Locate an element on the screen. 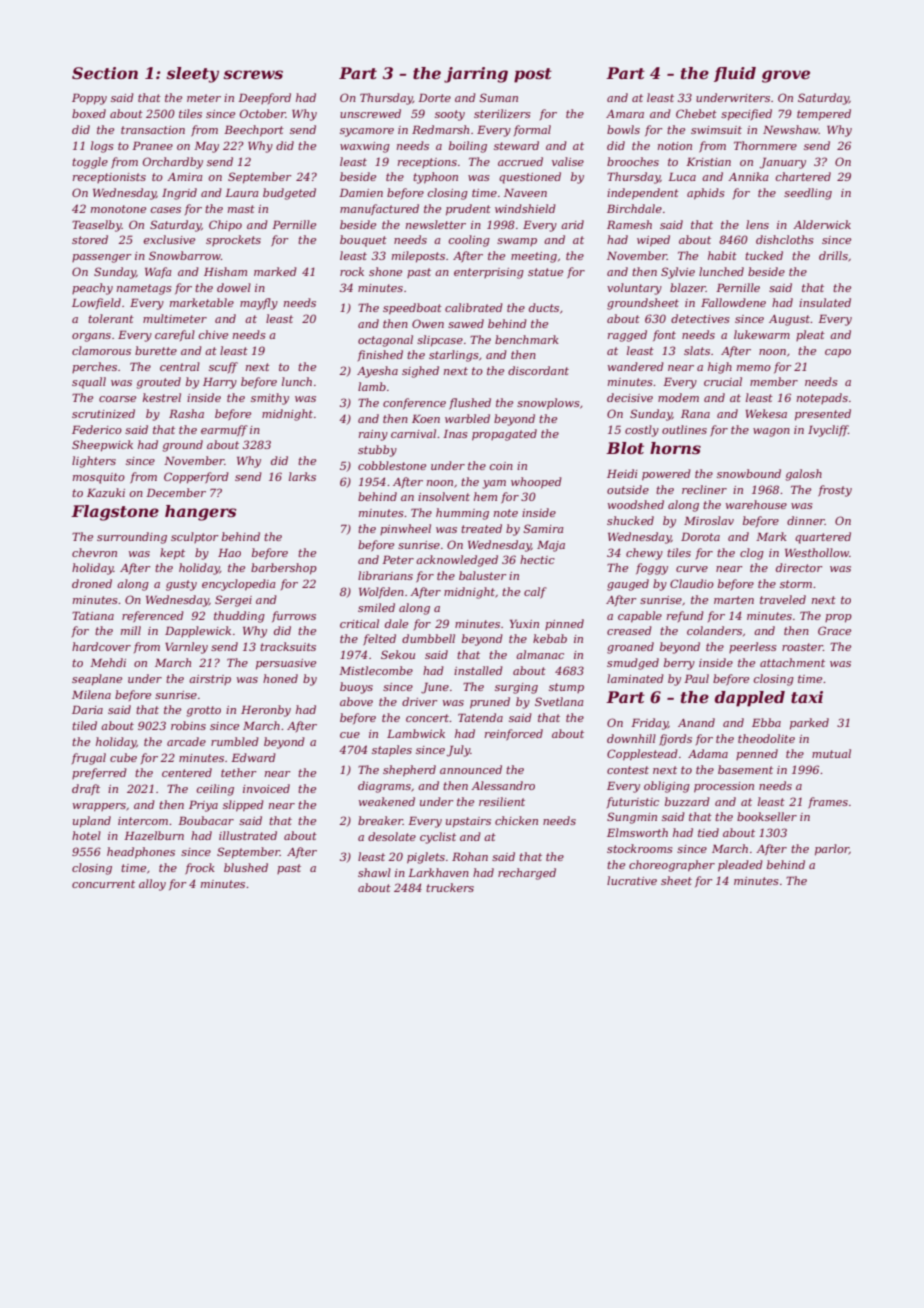 This screenshot has height=1308, width=924. calf is located at coordinates (535, 593).
